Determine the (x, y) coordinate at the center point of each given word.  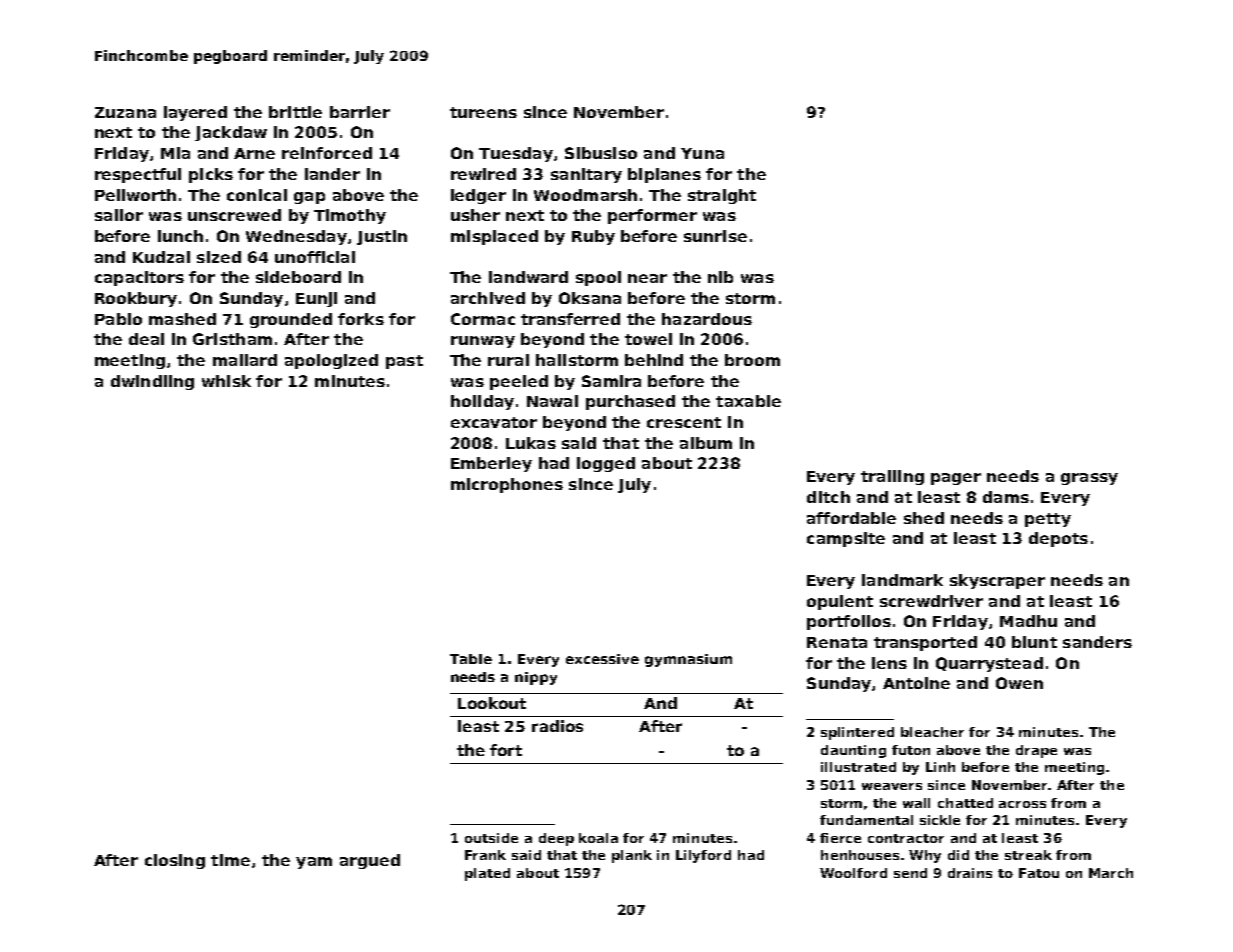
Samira (611, 381)
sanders (1097, 642)
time (230, 860)
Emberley (491, 464)
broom (752, 360)
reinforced (327, 153)
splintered (857, 733)
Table (471, 659)
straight (722, 196)
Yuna (702, 153)
